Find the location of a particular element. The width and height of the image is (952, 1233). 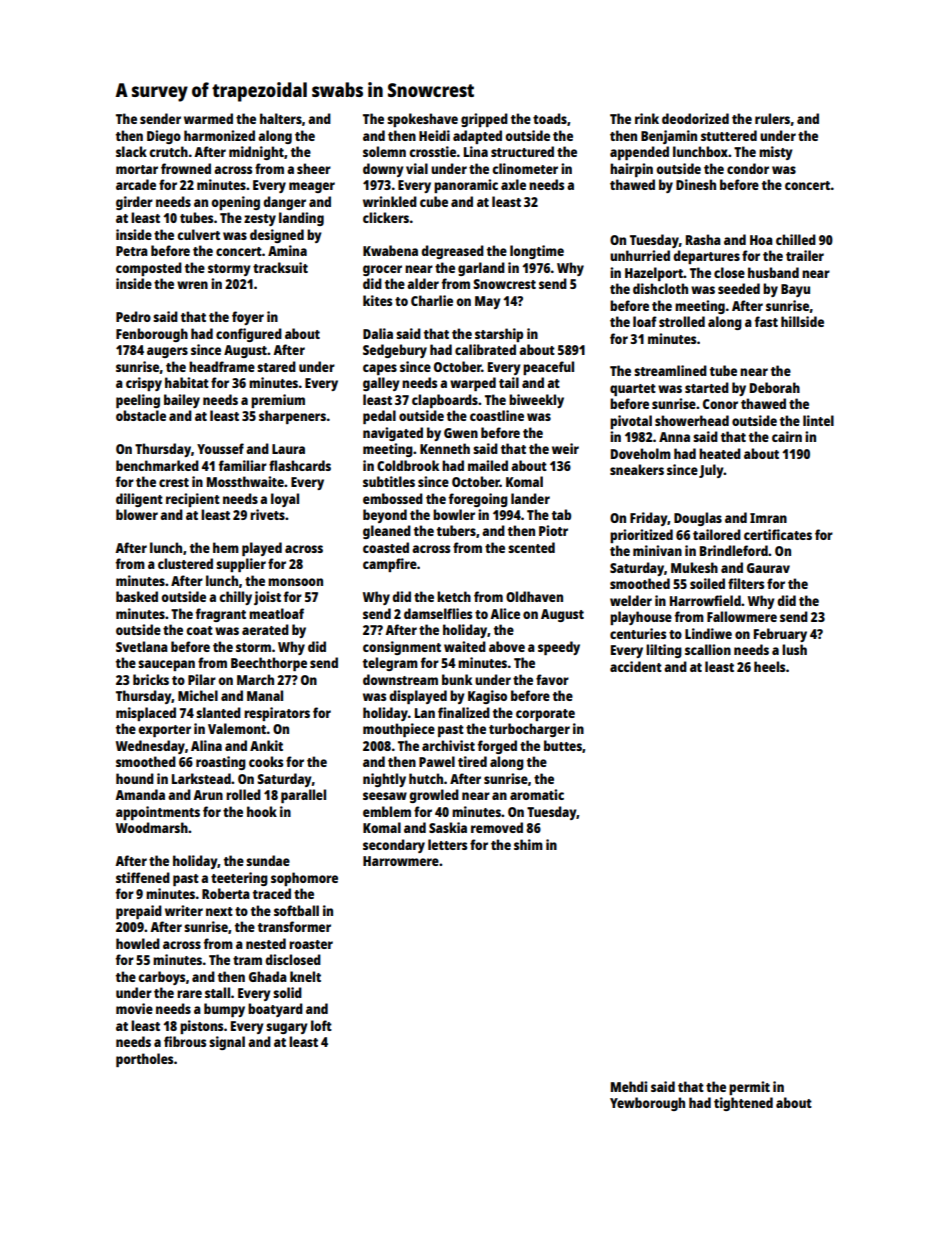

heels is located at coordinates (769, 666).
